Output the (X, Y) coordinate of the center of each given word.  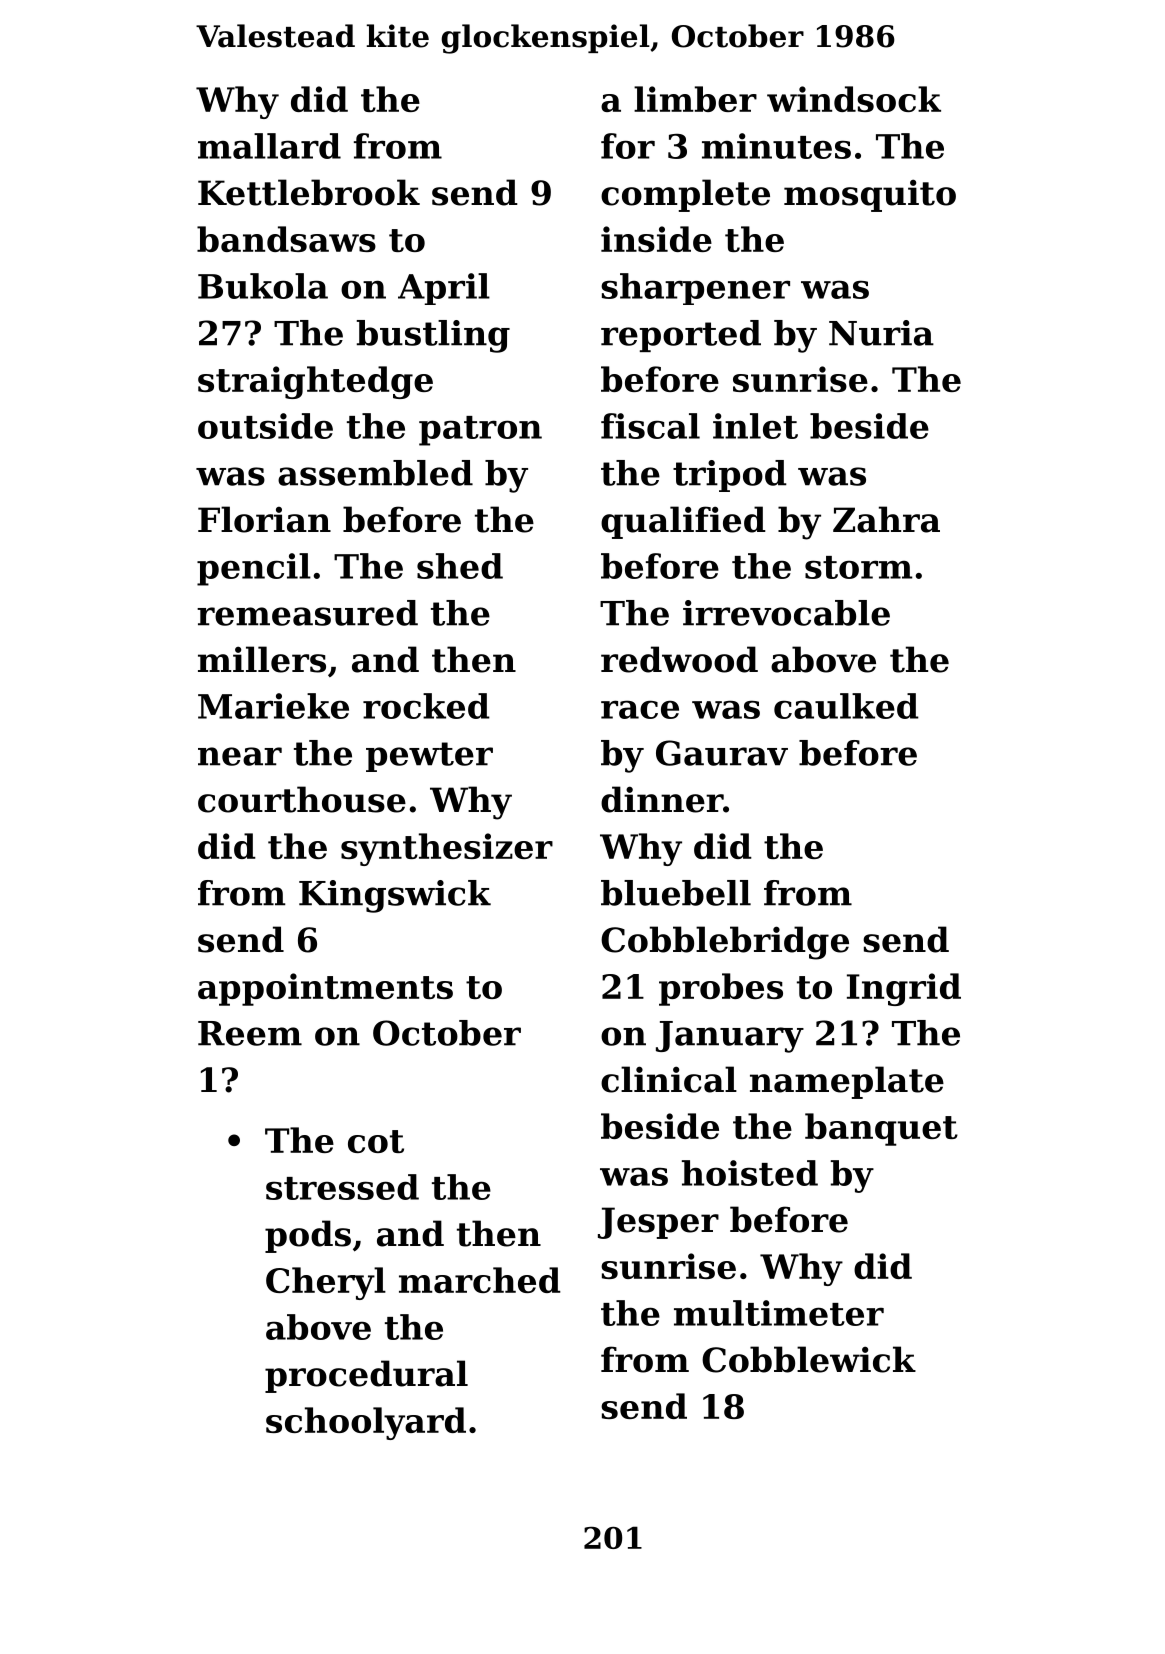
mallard (269, 146)
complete (685, 195)
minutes (776, 146)
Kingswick (395, 896)
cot (376, 1141)
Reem (250, 1033)
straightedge (315, 382)
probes (721, 989)
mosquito (870, 195)
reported (681, 336)
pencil (254, 569)
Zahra (886, 519)
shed (460, 566)
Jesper (658, 1223)
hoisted (750, 1173)
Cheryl (326, 1283)
